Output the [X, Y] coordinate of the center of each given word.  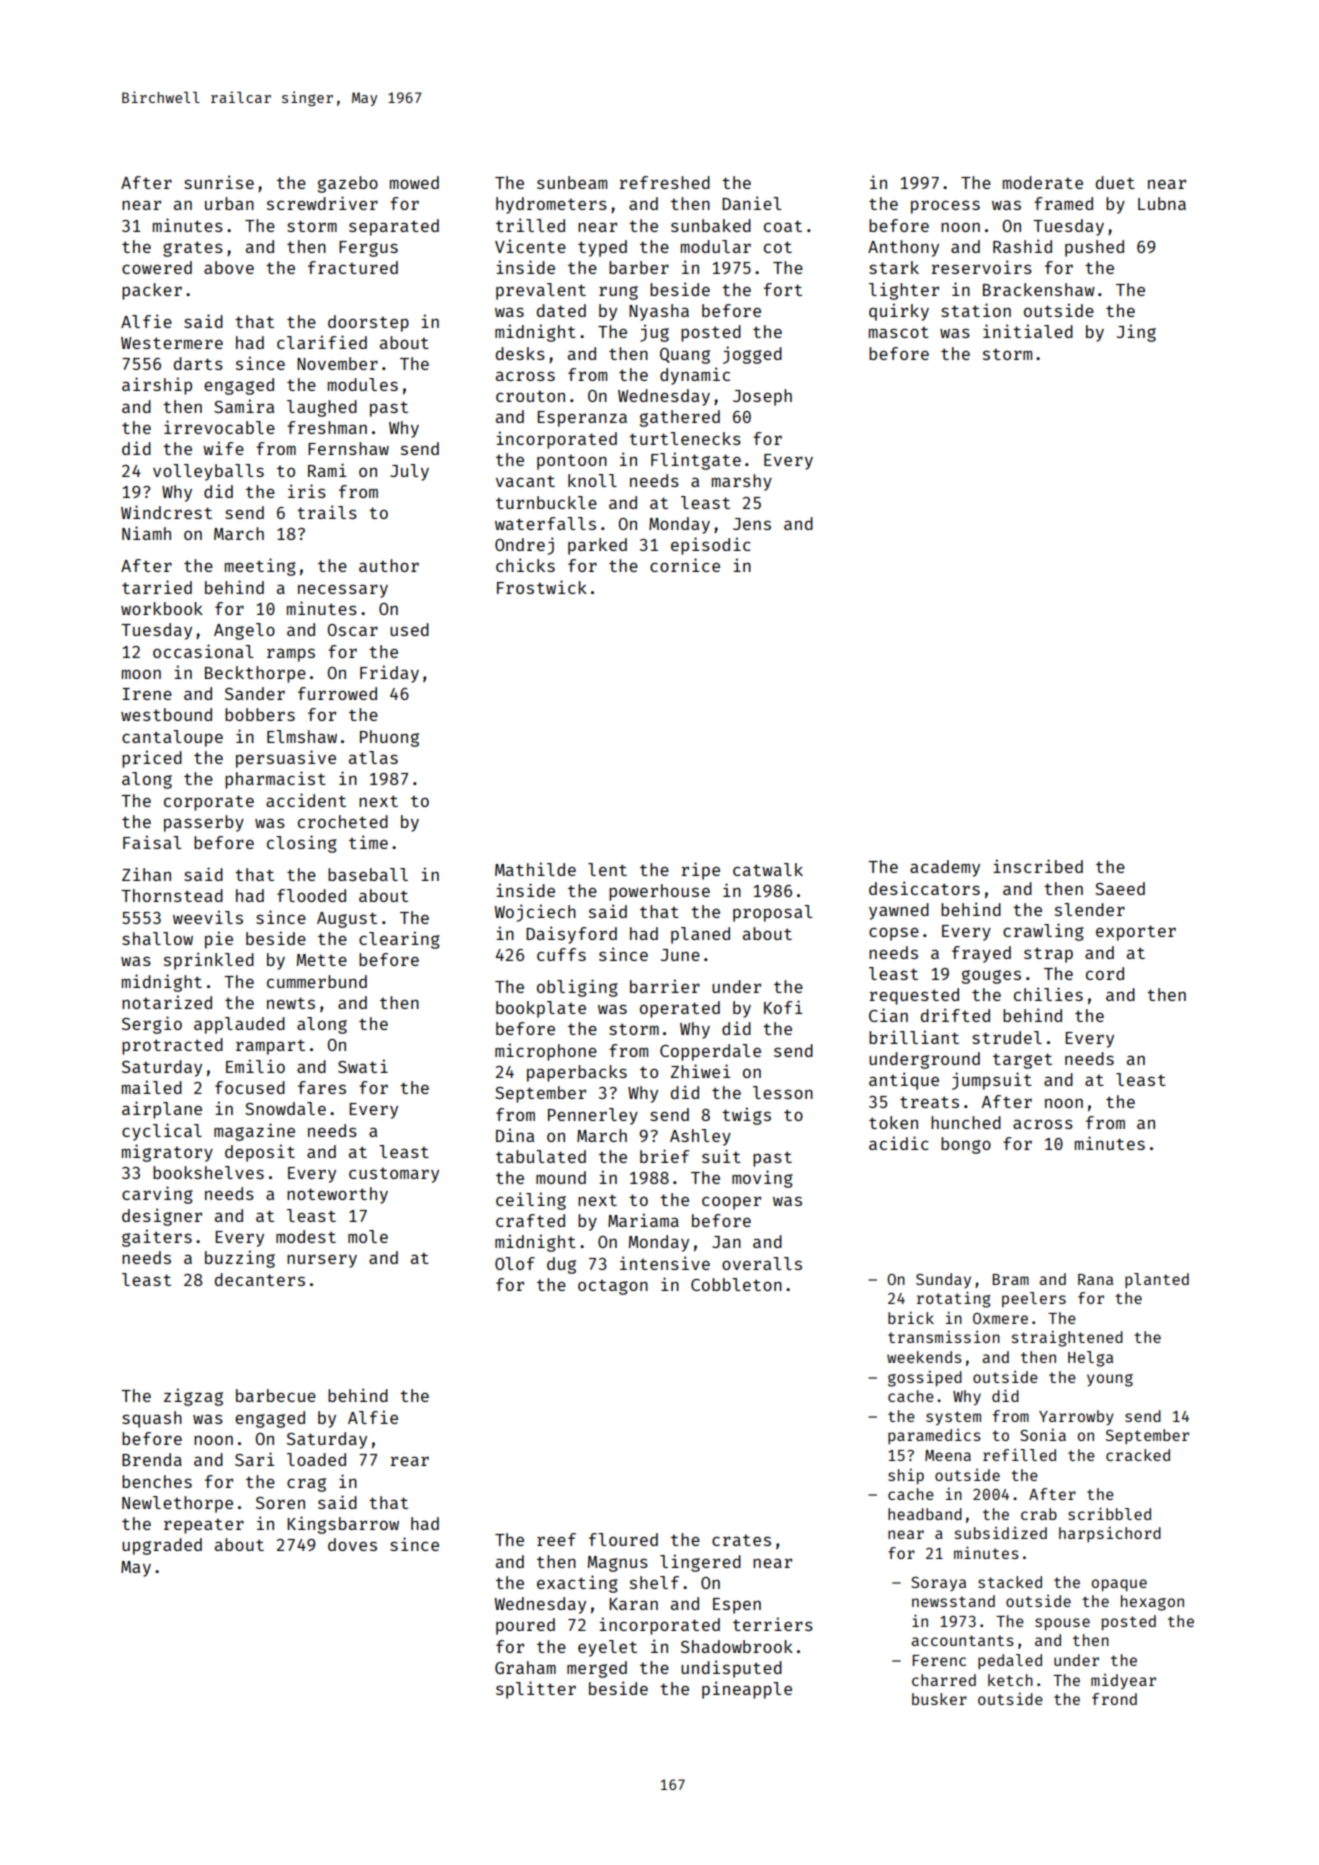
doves [352, 1544]
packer [152, 291]
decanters [260, 1279]
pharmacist [275, 780]
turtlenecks [685, 438]
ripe [700, 871]
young [1110, 1380]
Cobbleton [736, 1284]
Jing [1136, 333]
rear [409, 1461]
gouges [991, 977]
